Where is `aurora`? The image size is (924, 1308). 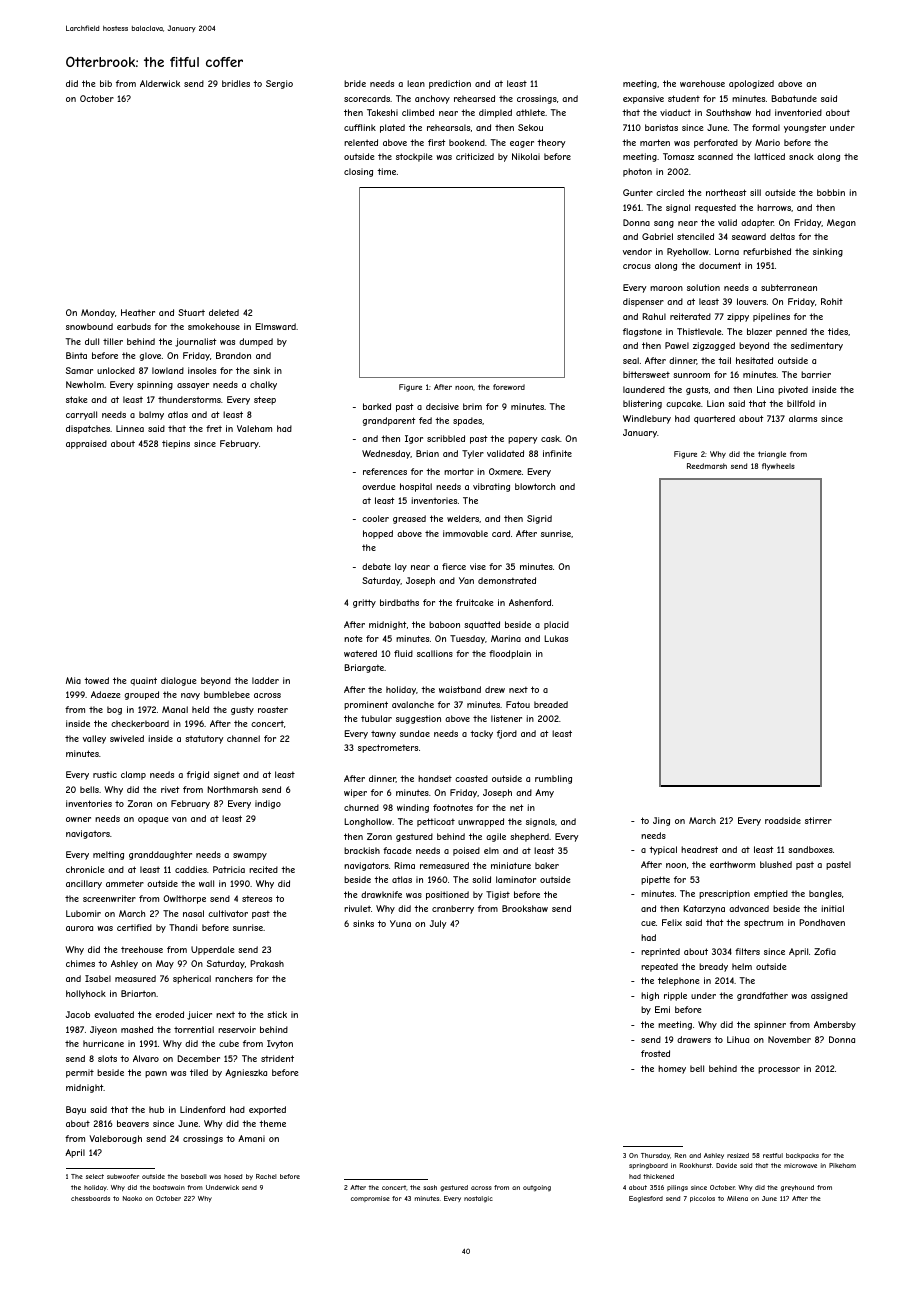
aurora is located at coordinates (79, 928).
